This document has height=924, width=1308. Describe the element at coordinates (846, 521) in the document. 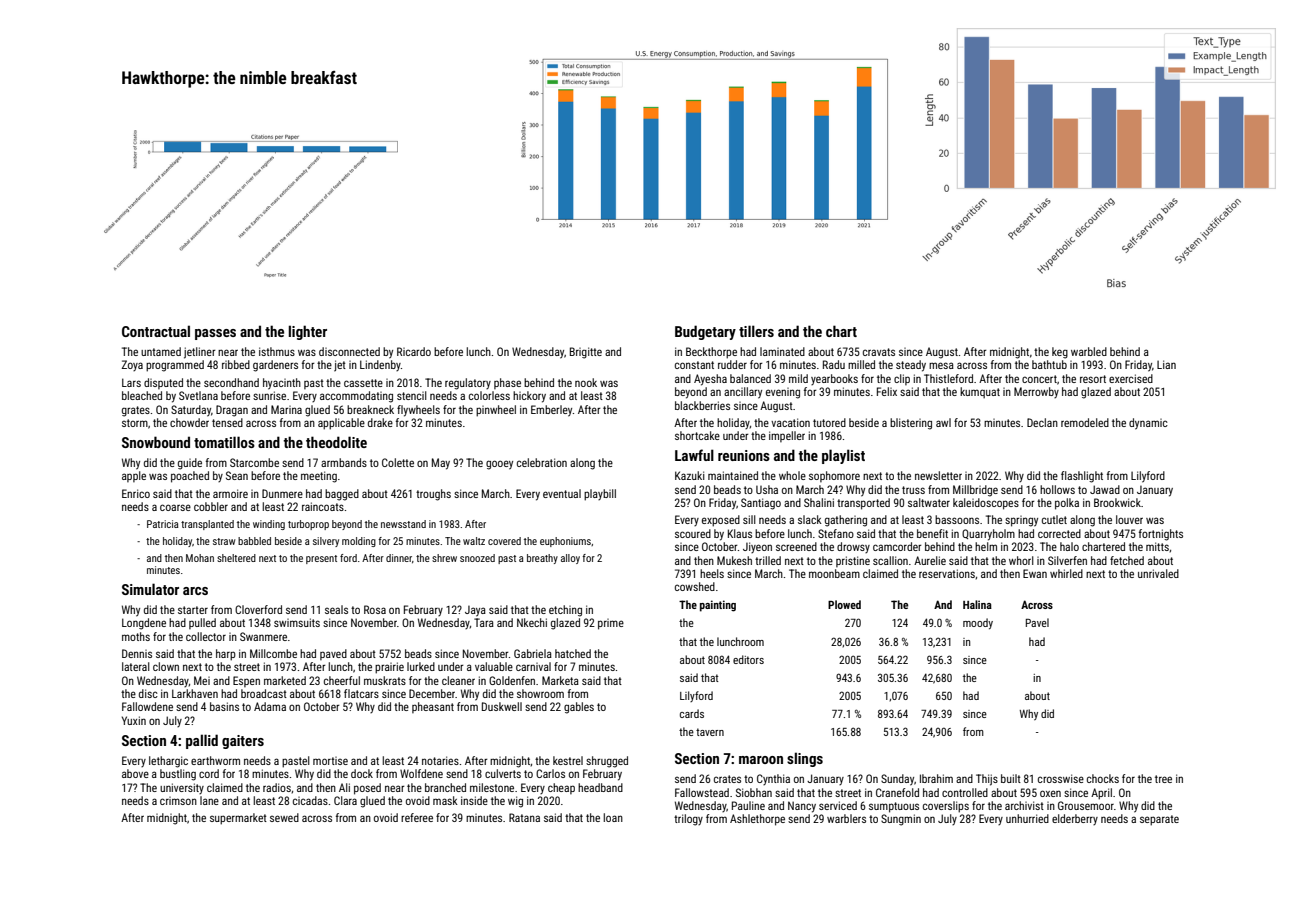

I see `gathering` at that location.
